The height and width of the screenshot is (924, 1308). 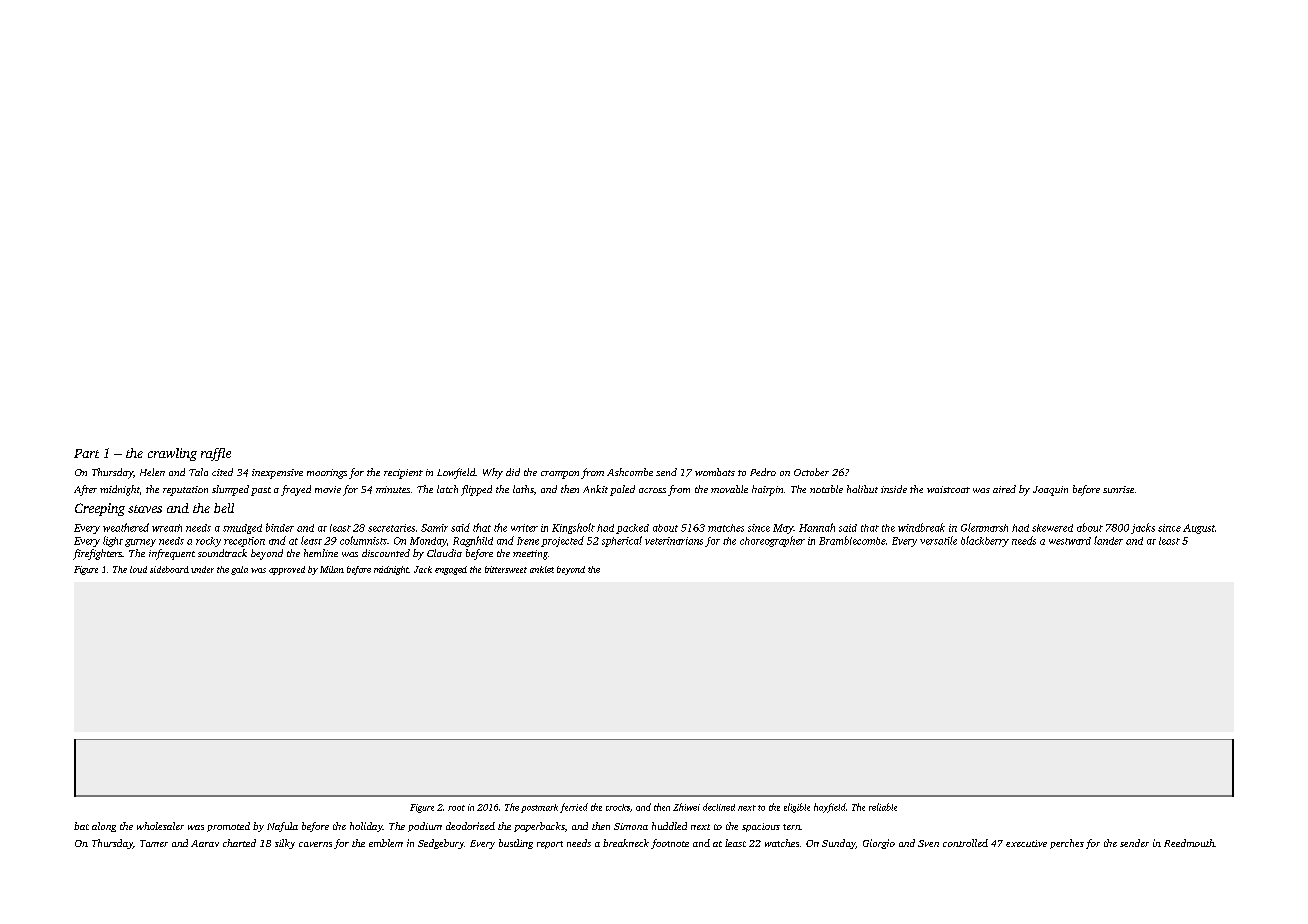 What do you see at coordinates (172, 454) in the screenshot?
I see `crawling` at bounding box center [172, 454].
